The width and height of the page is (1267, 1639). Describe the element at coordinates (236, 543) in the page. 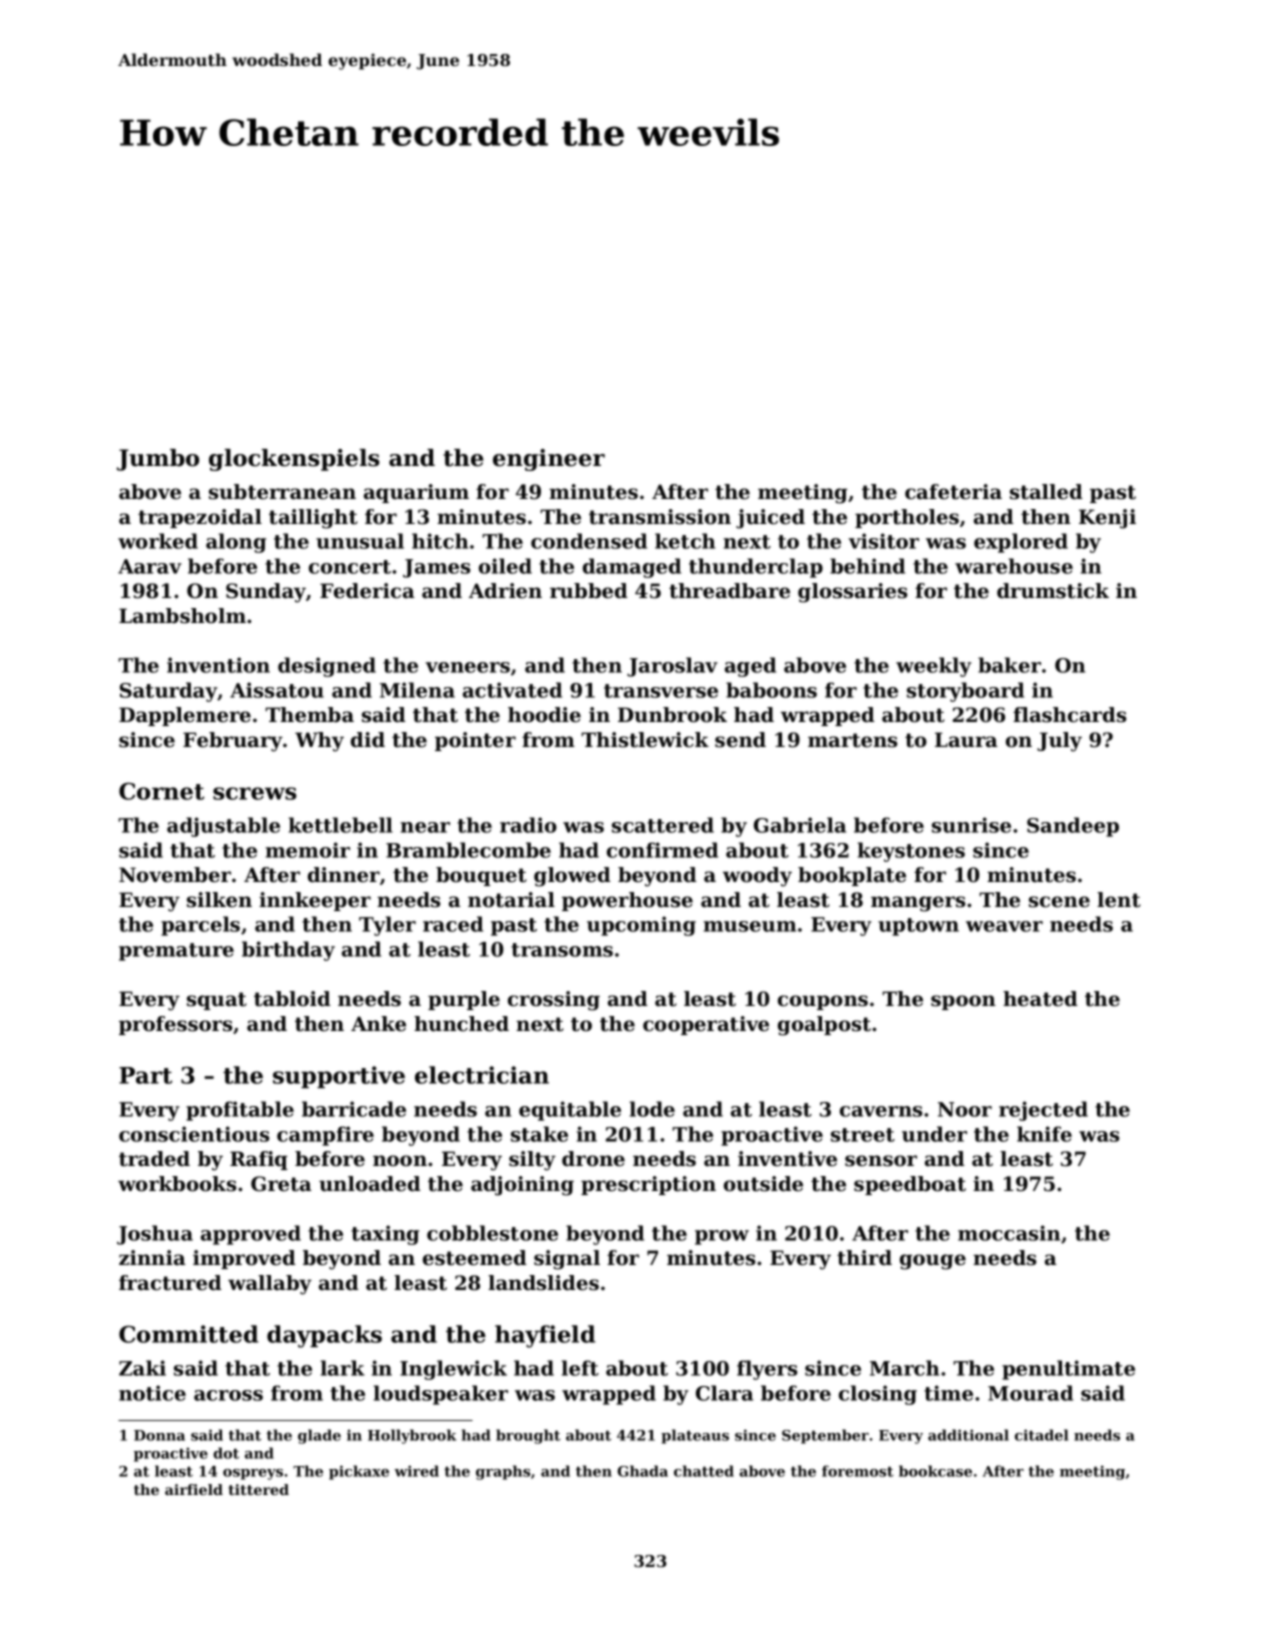

I see `along` at that location.
